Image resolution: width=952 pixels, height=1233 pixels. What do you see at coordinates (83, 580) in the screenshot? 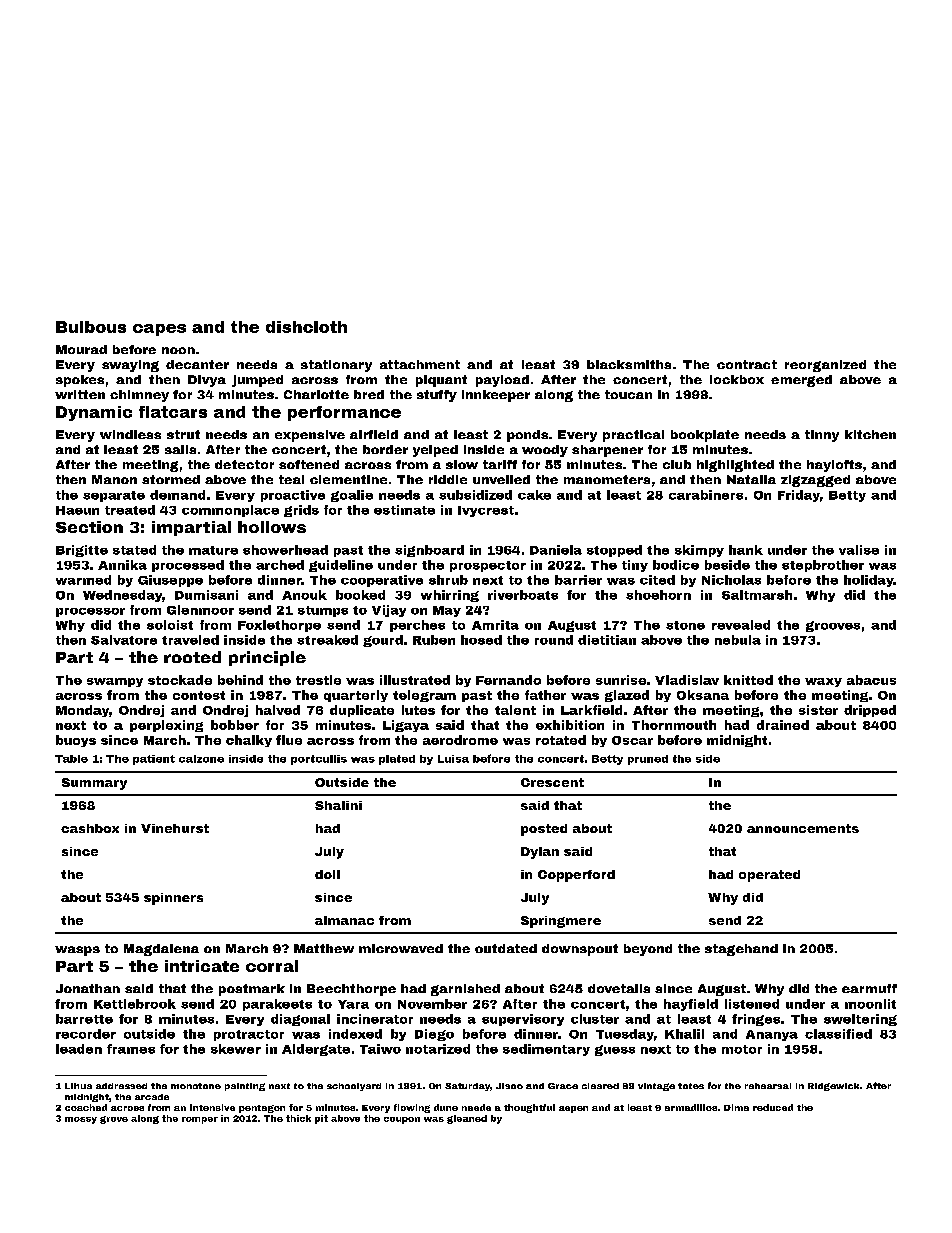
I see `warmed` at bounding box center [83, 580].
